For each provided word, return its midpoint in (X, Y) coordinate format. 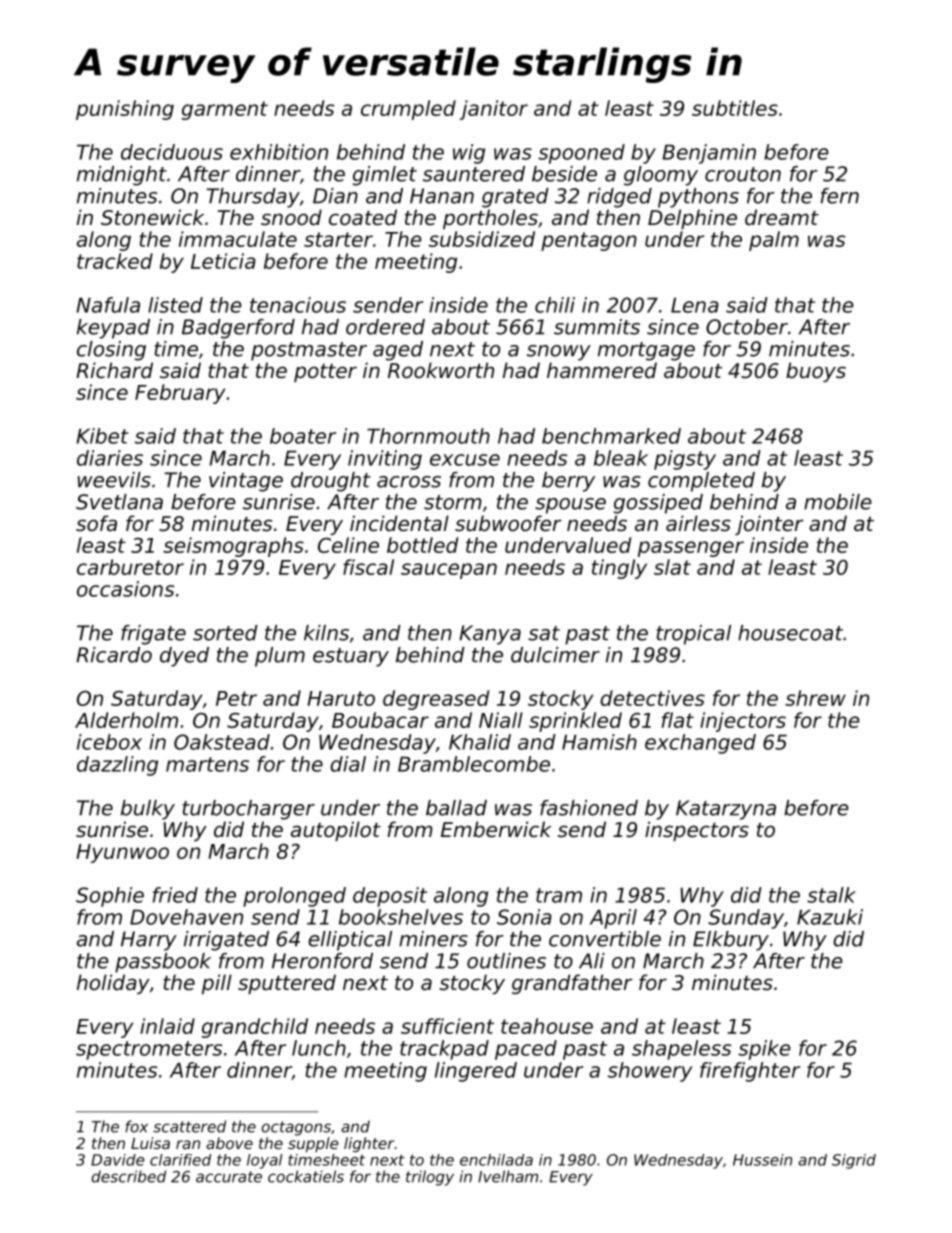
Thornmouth (428, 436)
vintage (246, 482)
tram (559, 895)
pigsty (685, 460)
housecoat (790, 633)
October (747, 327)
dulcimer (555, 655)
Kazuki (830, 917)
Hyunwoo (122, 853)
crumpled (408, 110)
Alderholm (126, 720)
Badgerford (238, 329)
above (229, 1143)
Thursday (253, 198)
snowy (559, 353)
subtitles (735, 108)
